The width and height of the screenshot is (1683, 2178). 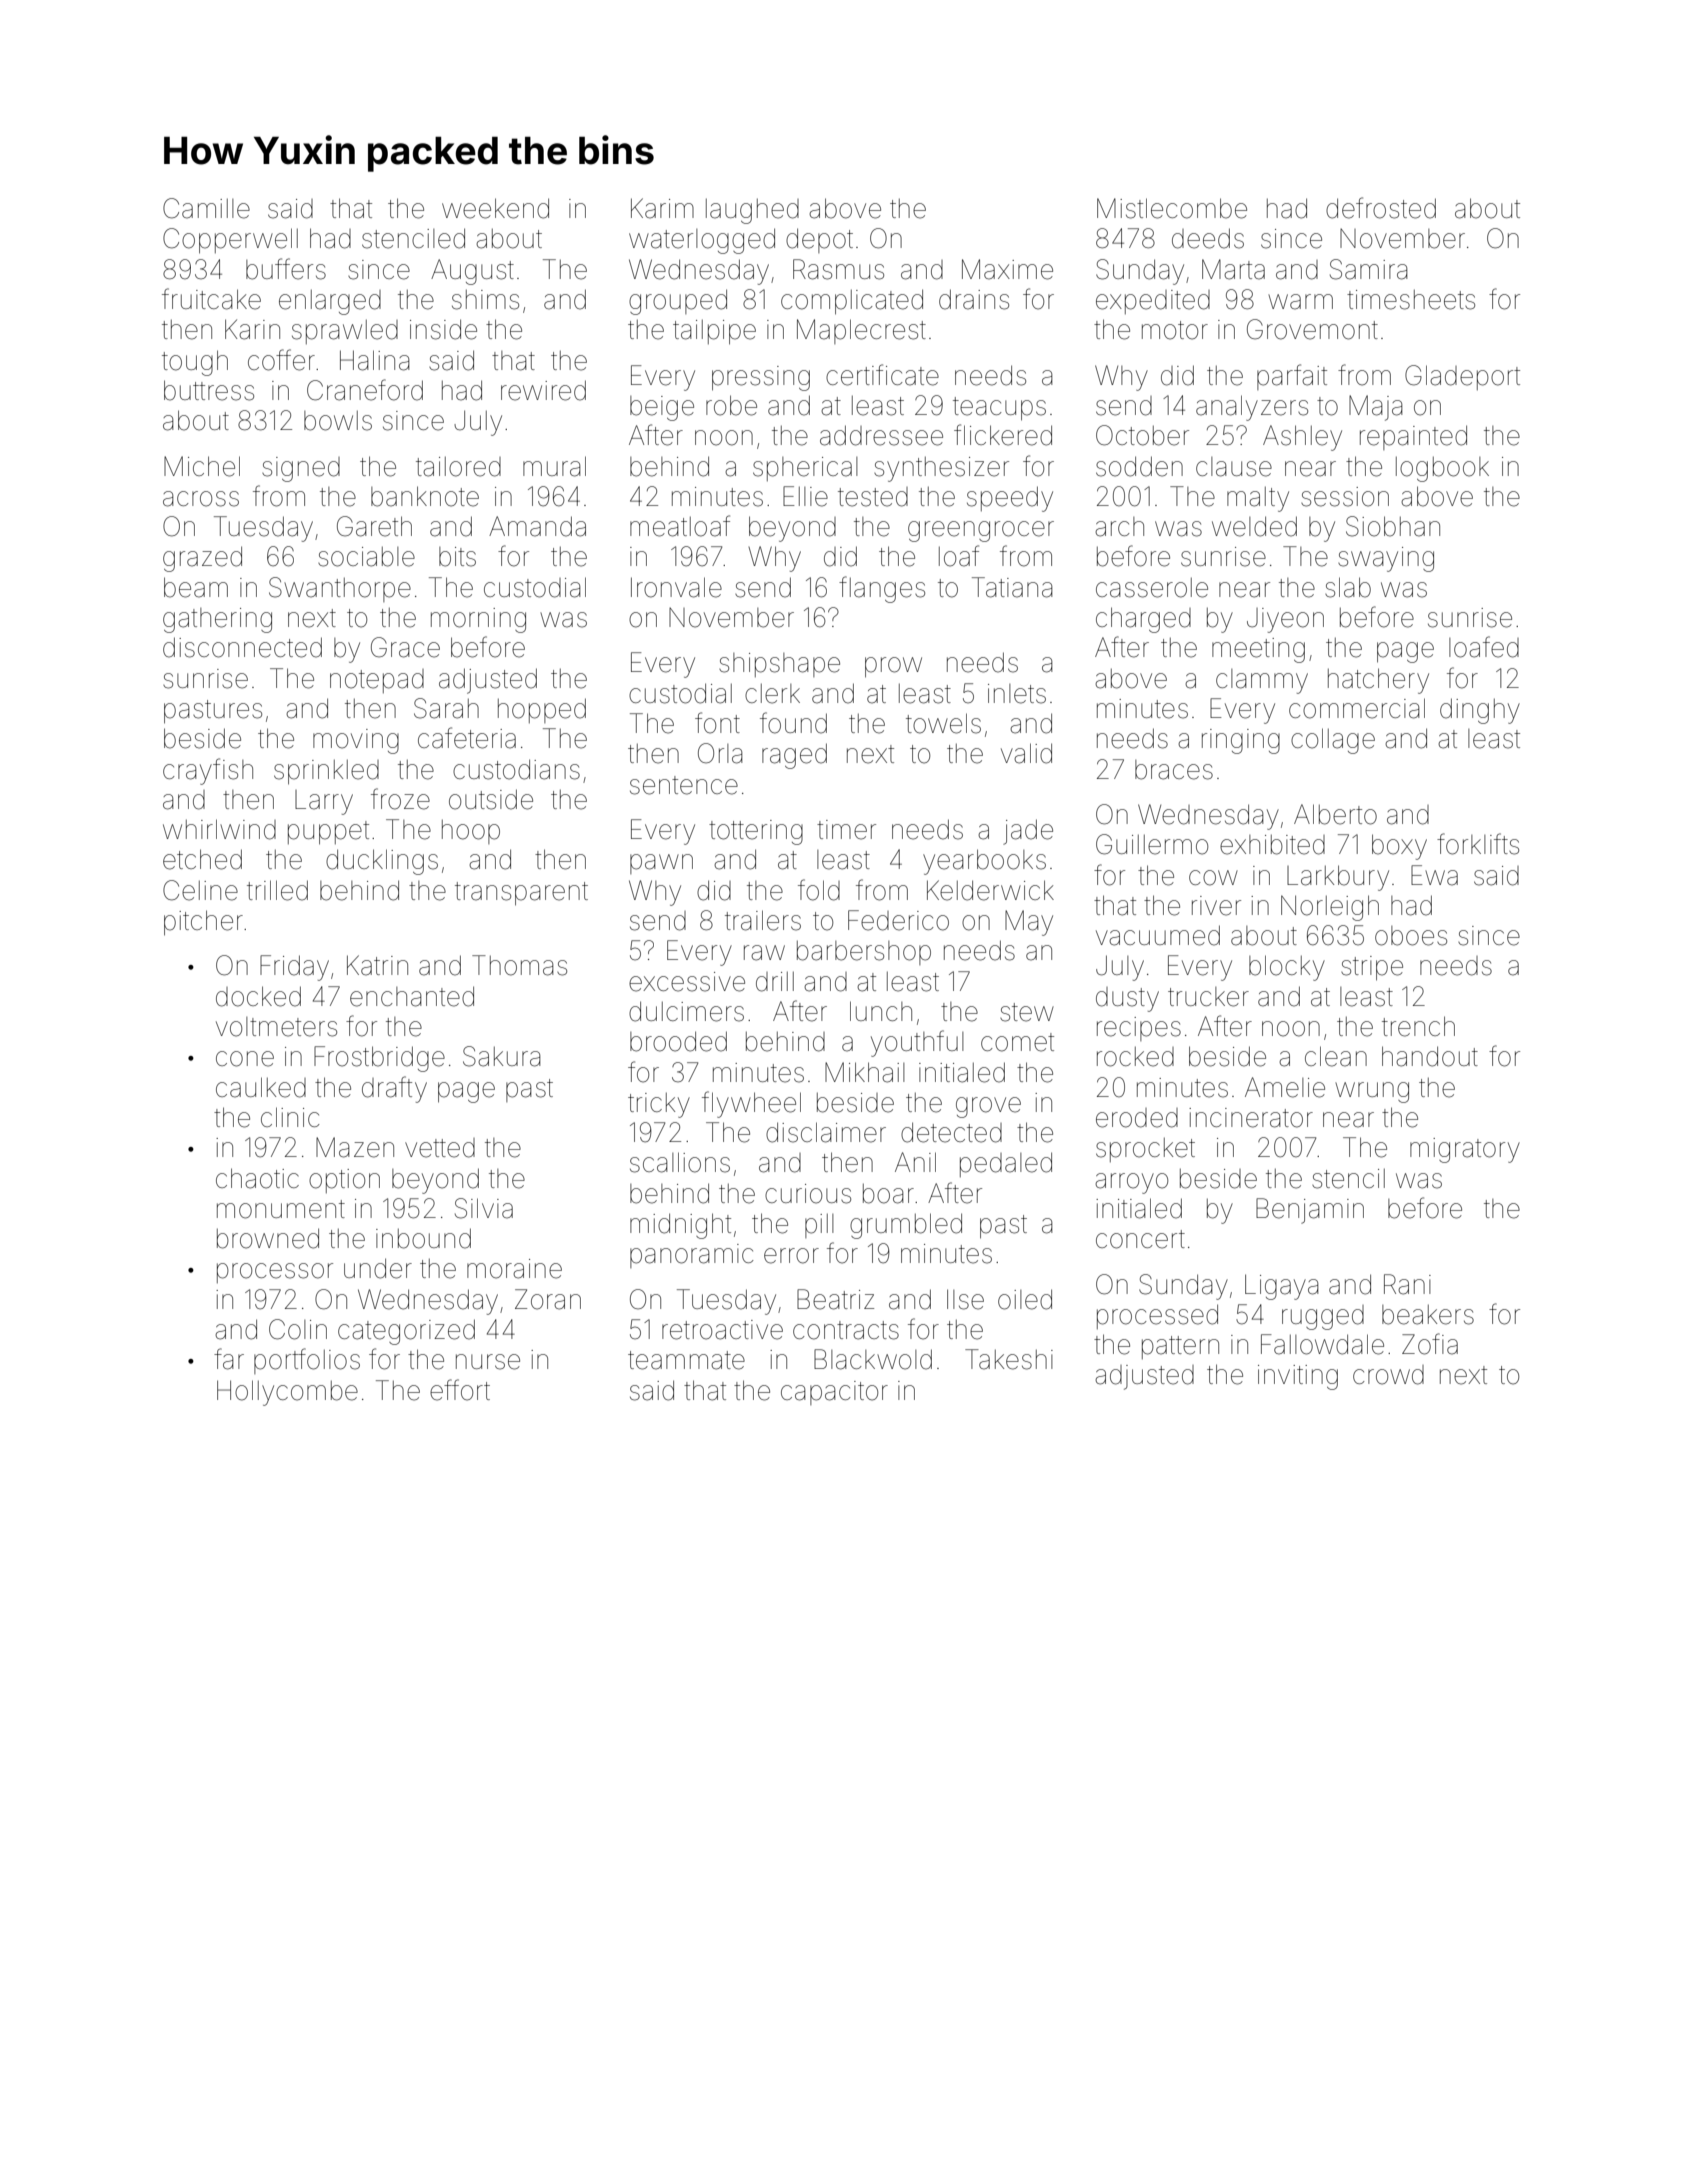 I want to click on defrosted, so click(x=1381, y=208).
